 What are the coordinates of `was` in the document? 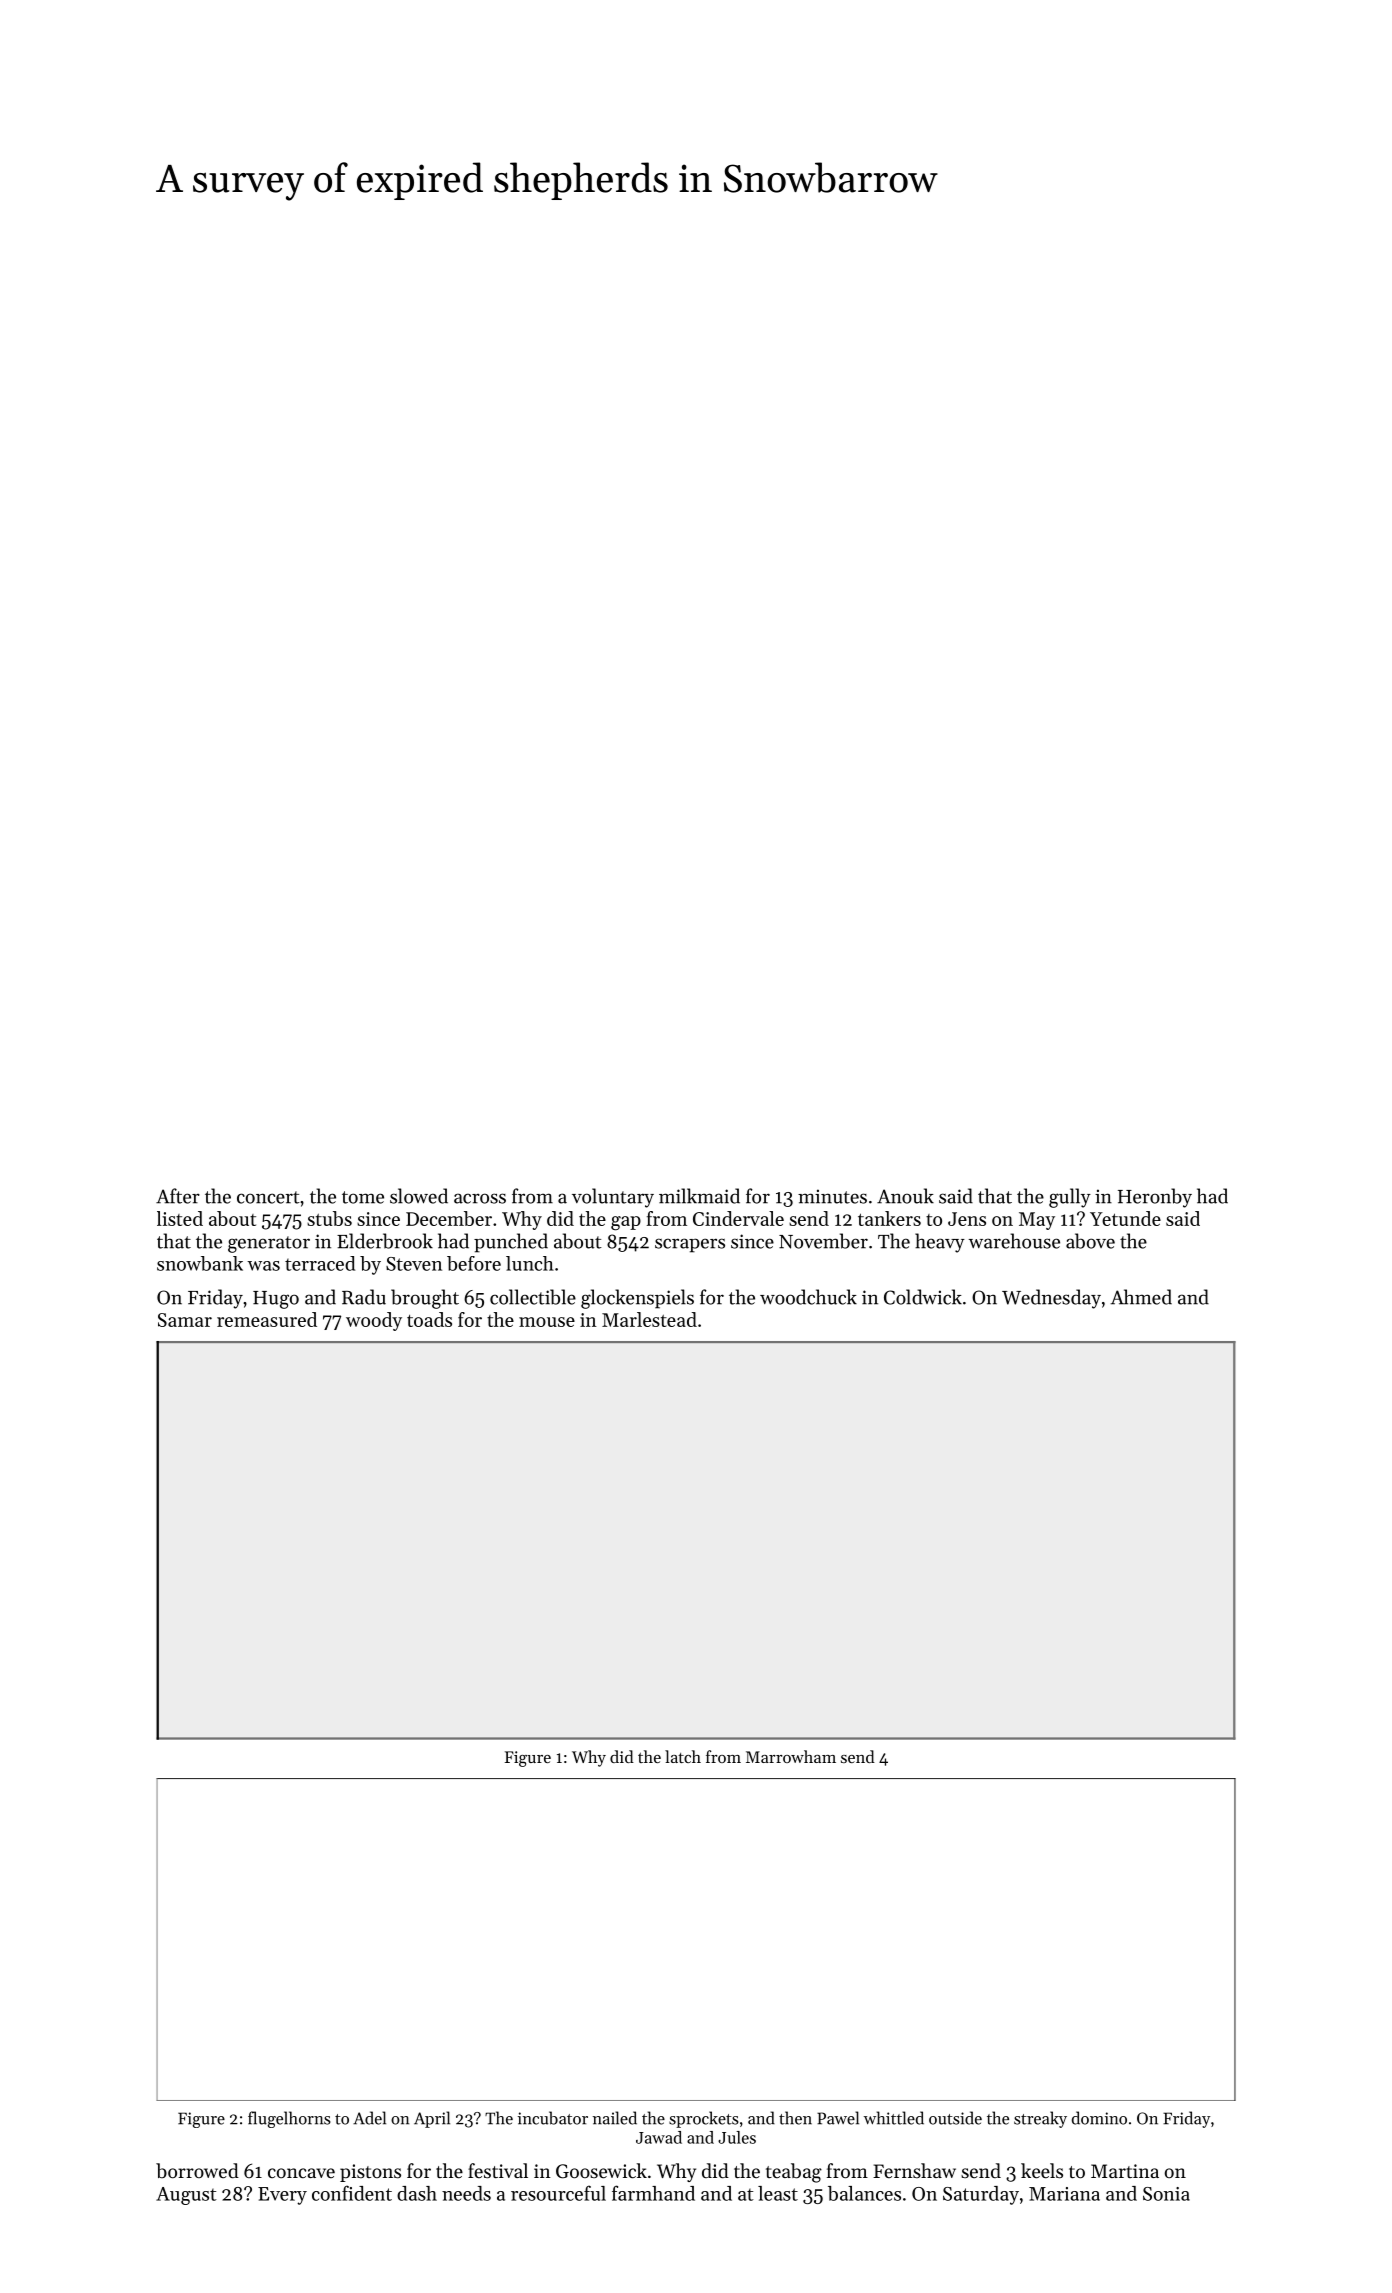 It's located at (263, 1266).
